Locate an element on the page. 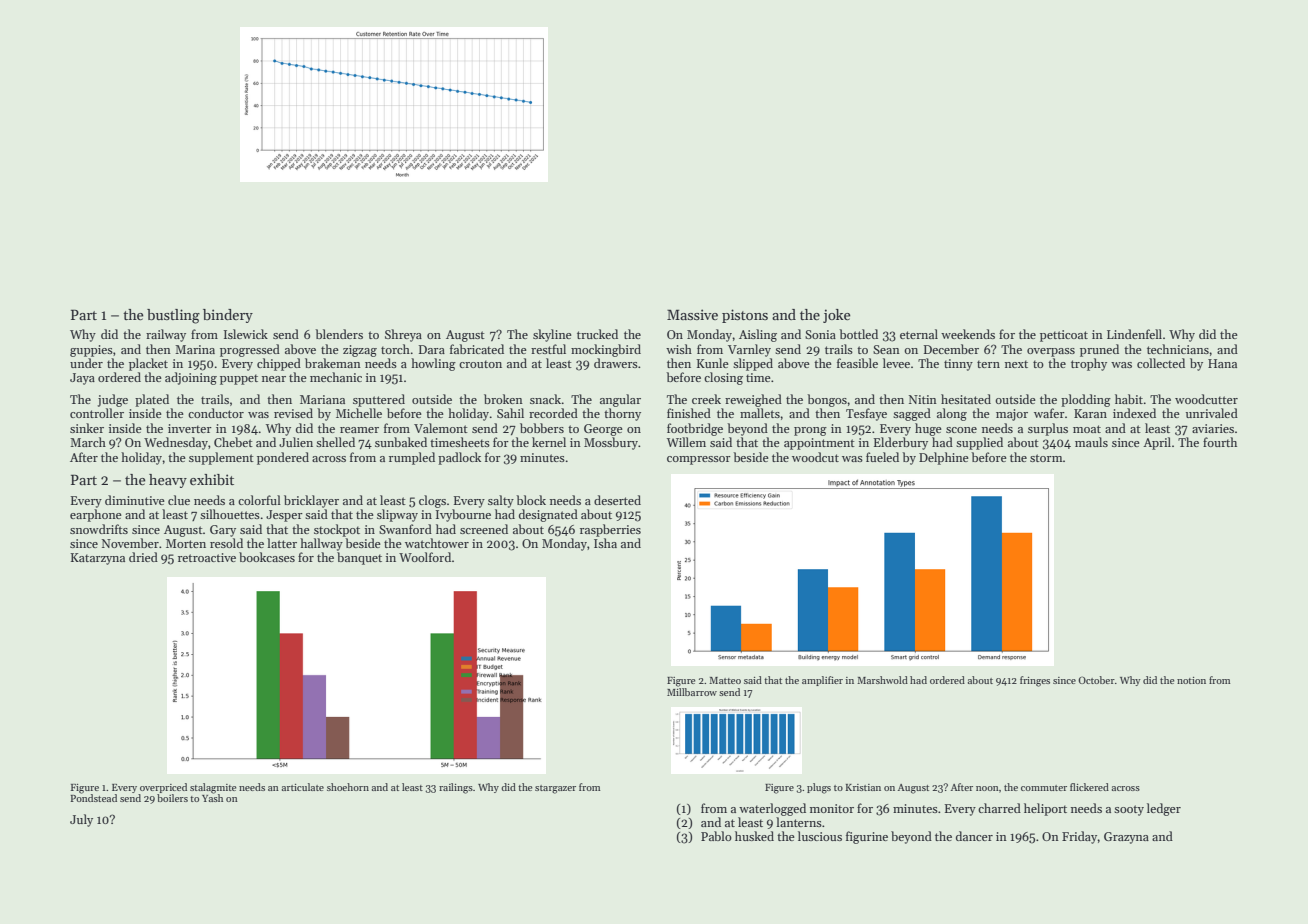 Image resolution: width=1308 pixels, height=924 pixels. Isha is located at coordinates (605, 543).
